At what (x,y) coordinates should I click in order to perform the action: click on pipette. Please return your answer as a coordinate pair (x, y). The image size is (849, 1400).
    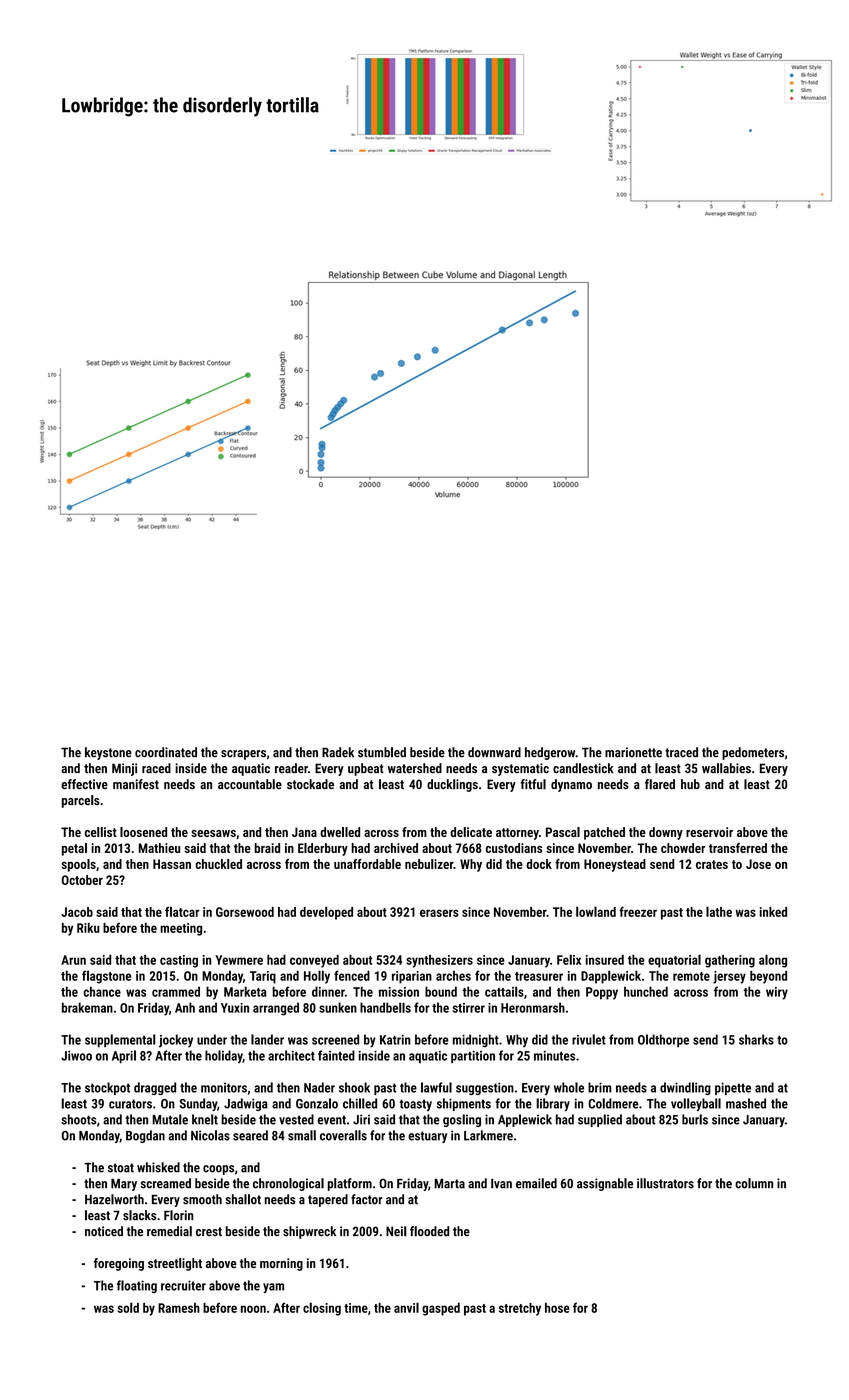
    Looking at the image, I should click on (733, 1088).
